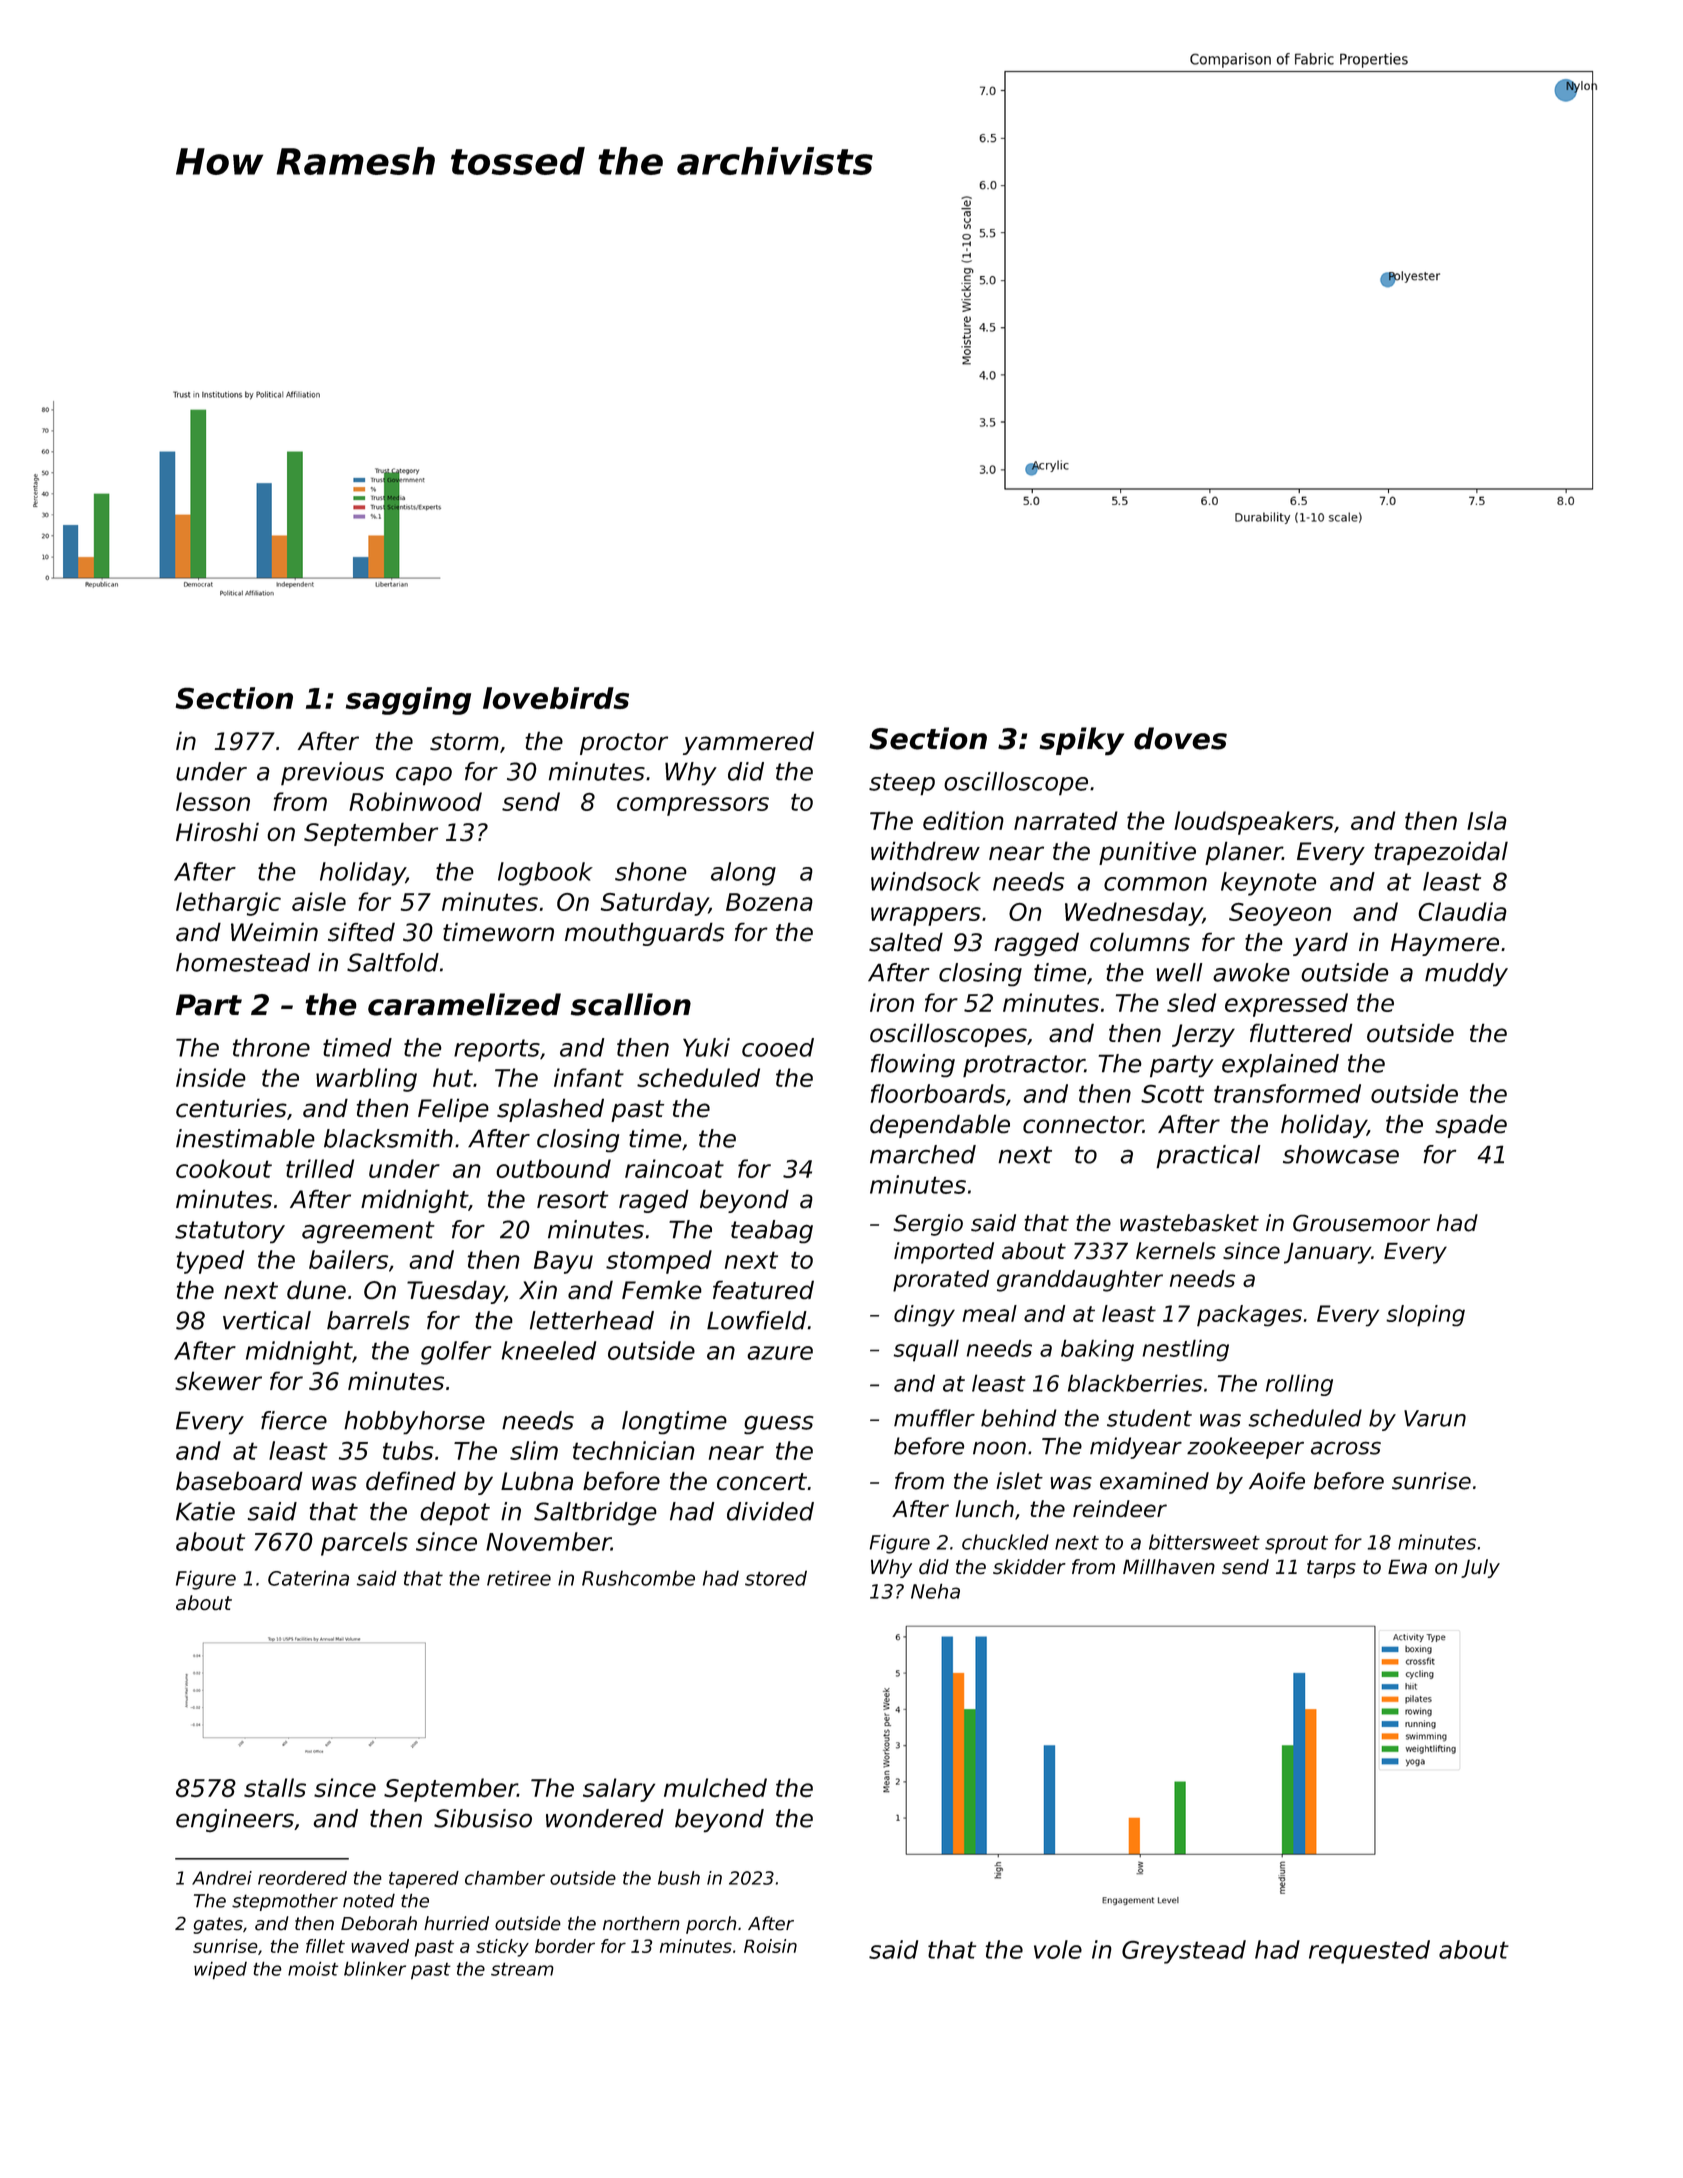  I want to click on sloping, so click(1425, 1316).
